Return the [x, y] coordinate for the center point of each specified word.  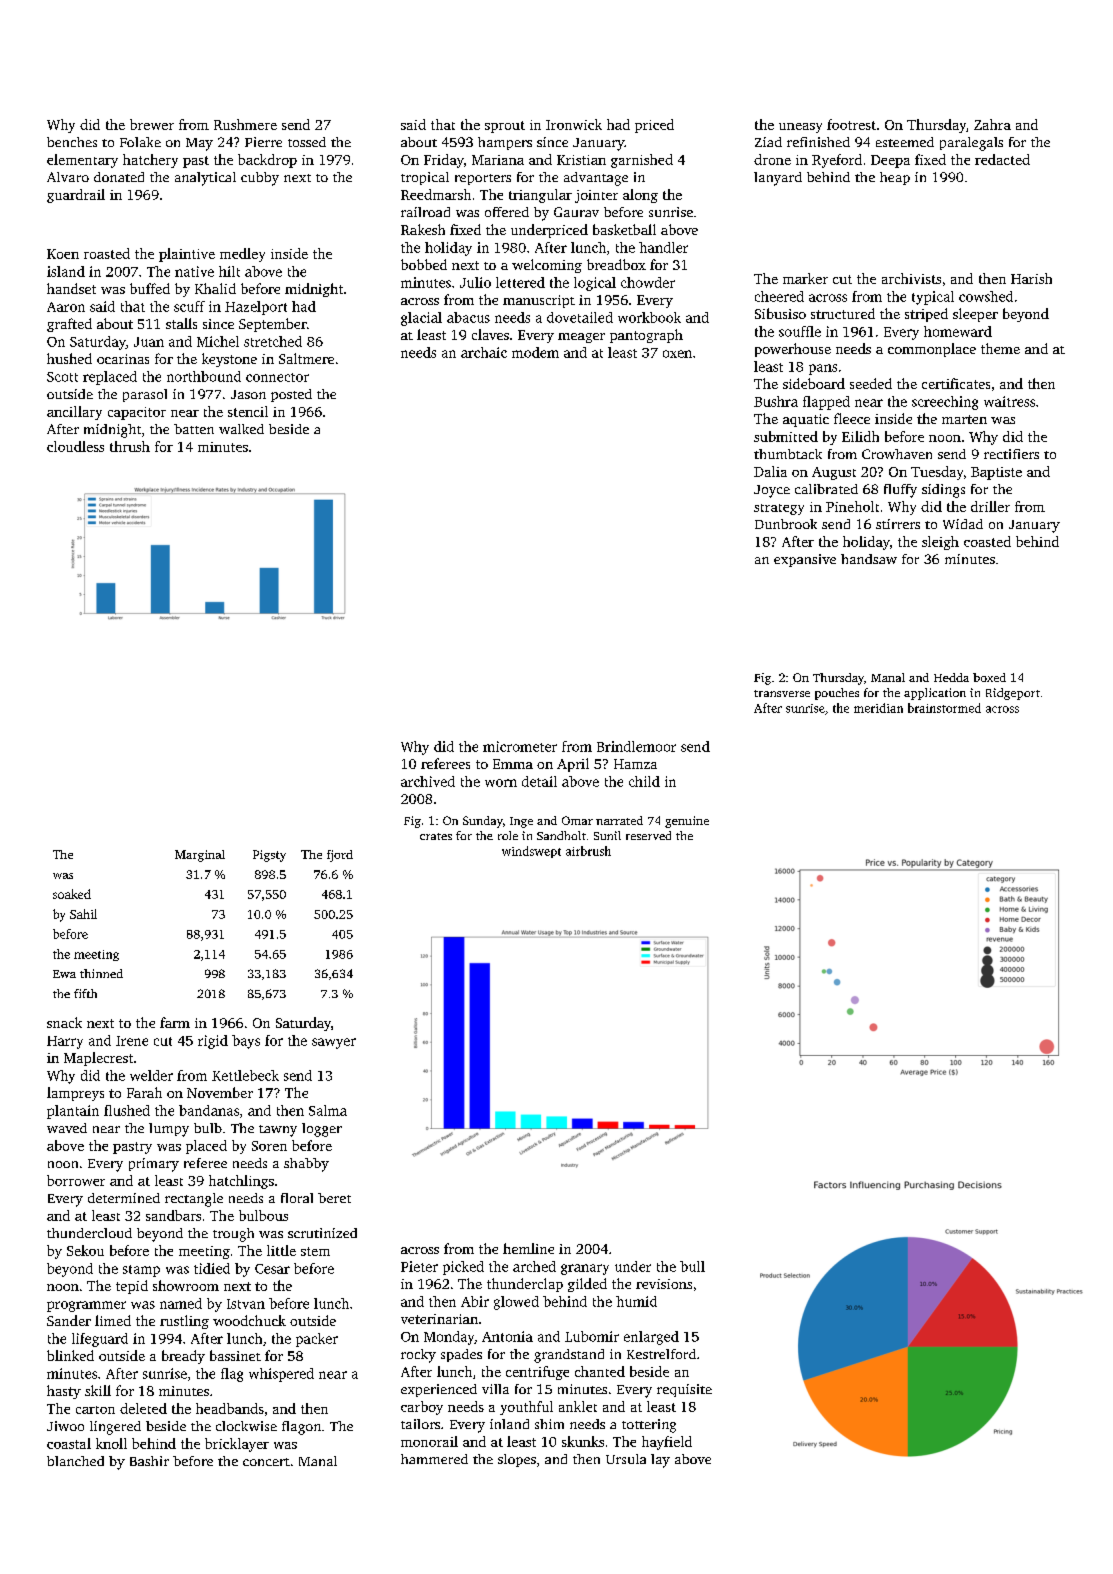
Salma [328, 1110]
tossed [307, 142]
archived [428, 781]
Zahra [992, 124]
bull [692, 1266]
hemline [528, 1248]
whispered [281, 1375]
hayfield [667, 1443]
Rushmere [245, 124]
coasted [987, 541]
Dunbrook [786, 524]
